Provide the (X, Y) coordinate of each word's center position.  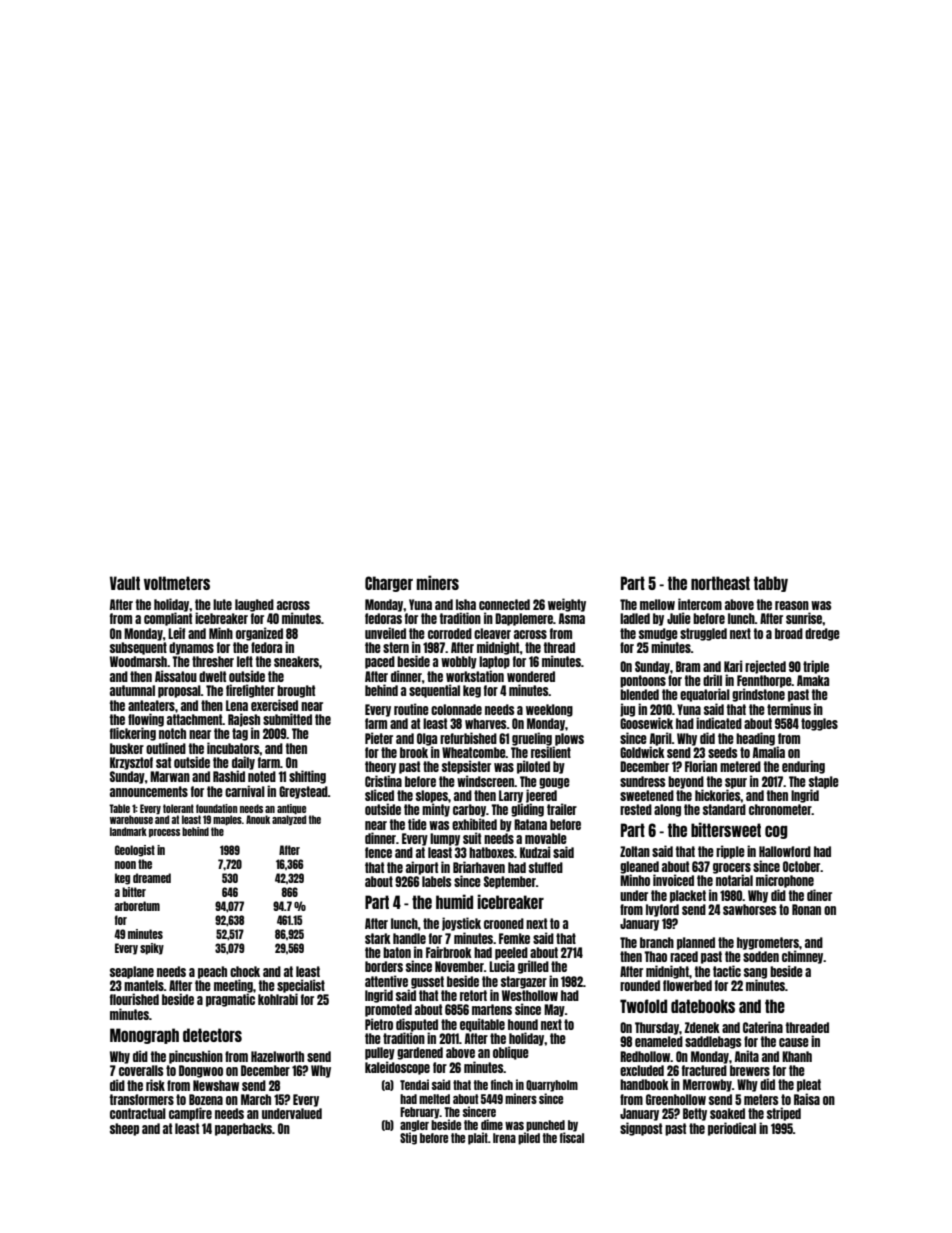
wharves (486, 723)
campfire (190, 1114)
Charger (389, 584)
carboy (469, 810)
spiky (152, 949)
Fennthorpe (764, 681)
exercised (274, 705)
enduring (803, 767)
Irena (504, 1138)
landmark (128, 831)
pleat (809, 1085)
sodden (761, 956)
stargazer (524, 982)
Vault (125, 583)
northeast (720, 583)
